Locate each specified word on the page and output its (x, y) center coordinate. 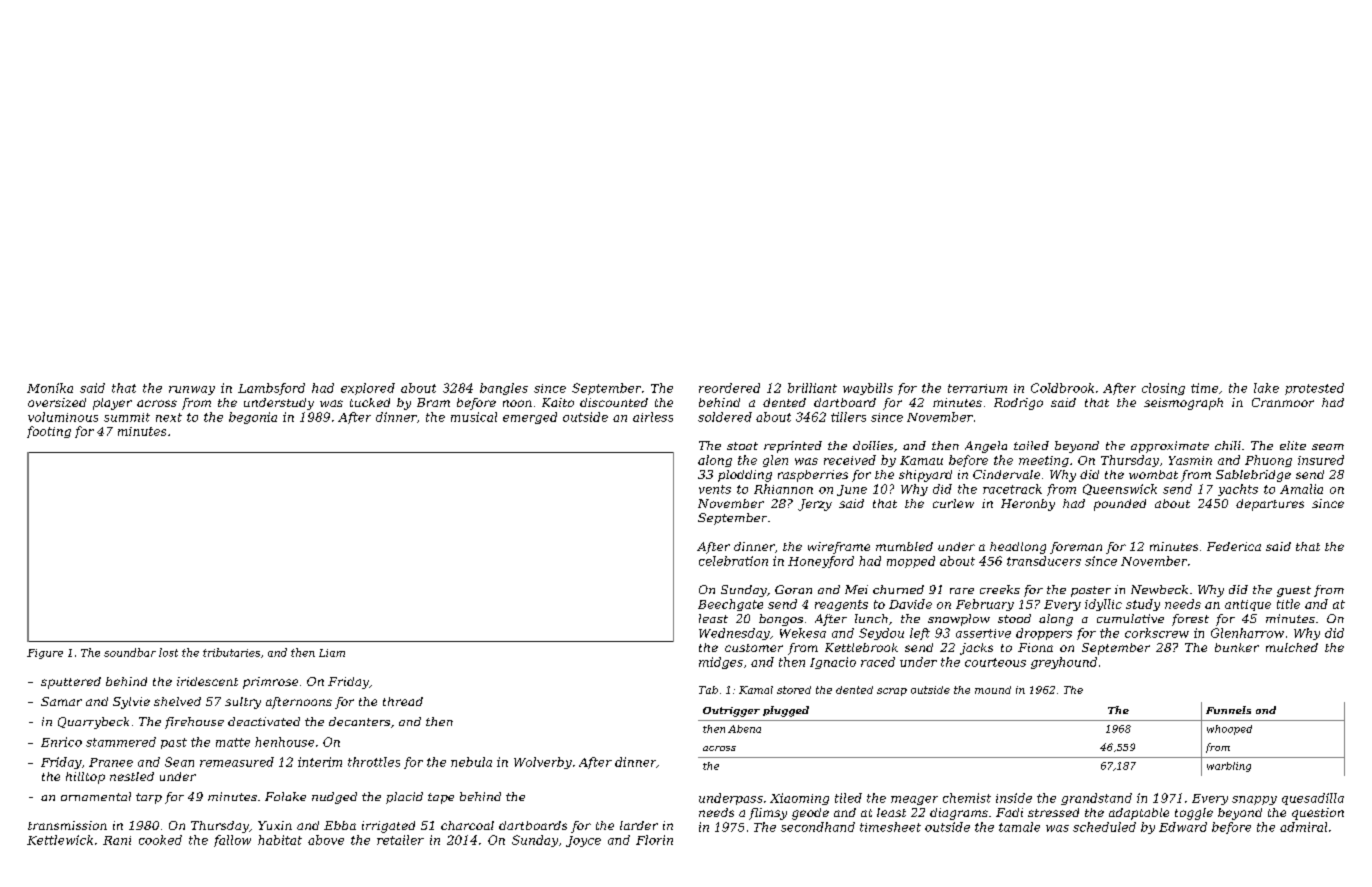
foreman (1076, 548)
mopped (911, 562)
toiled (1031, 445)
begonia (253, 418)
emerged (530, 418)
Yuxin (275, 825)
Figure (45, 654)
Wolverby (543, 763)
